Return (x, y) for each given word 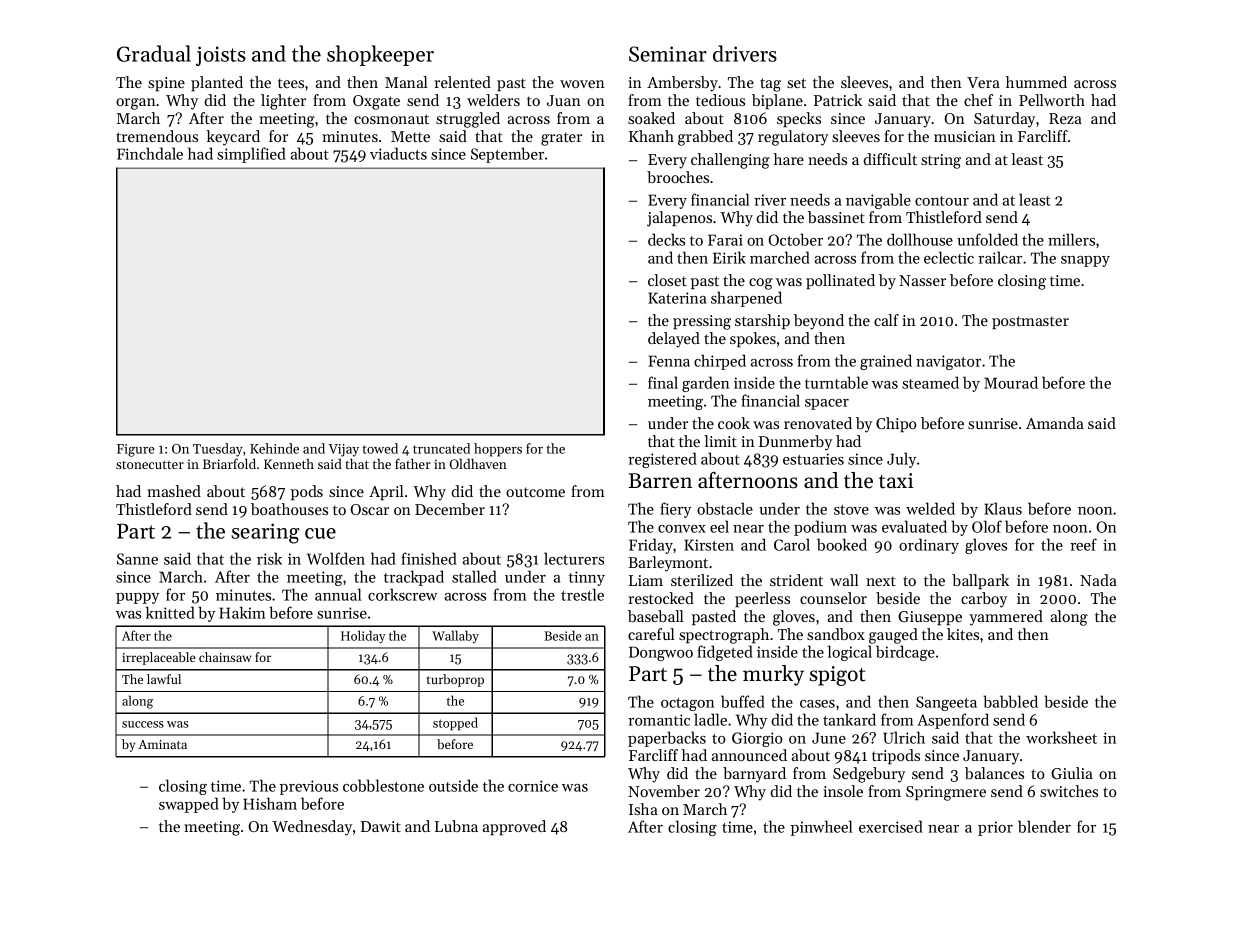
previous (309, 787)
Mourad (1011, 382)
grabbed (705, 138)
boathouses (289, 509)
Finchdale (150, 153)
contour (942, 201)
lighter (283, 102)
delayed (674, 340)
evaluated (914, 526)
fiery (675, 510)
